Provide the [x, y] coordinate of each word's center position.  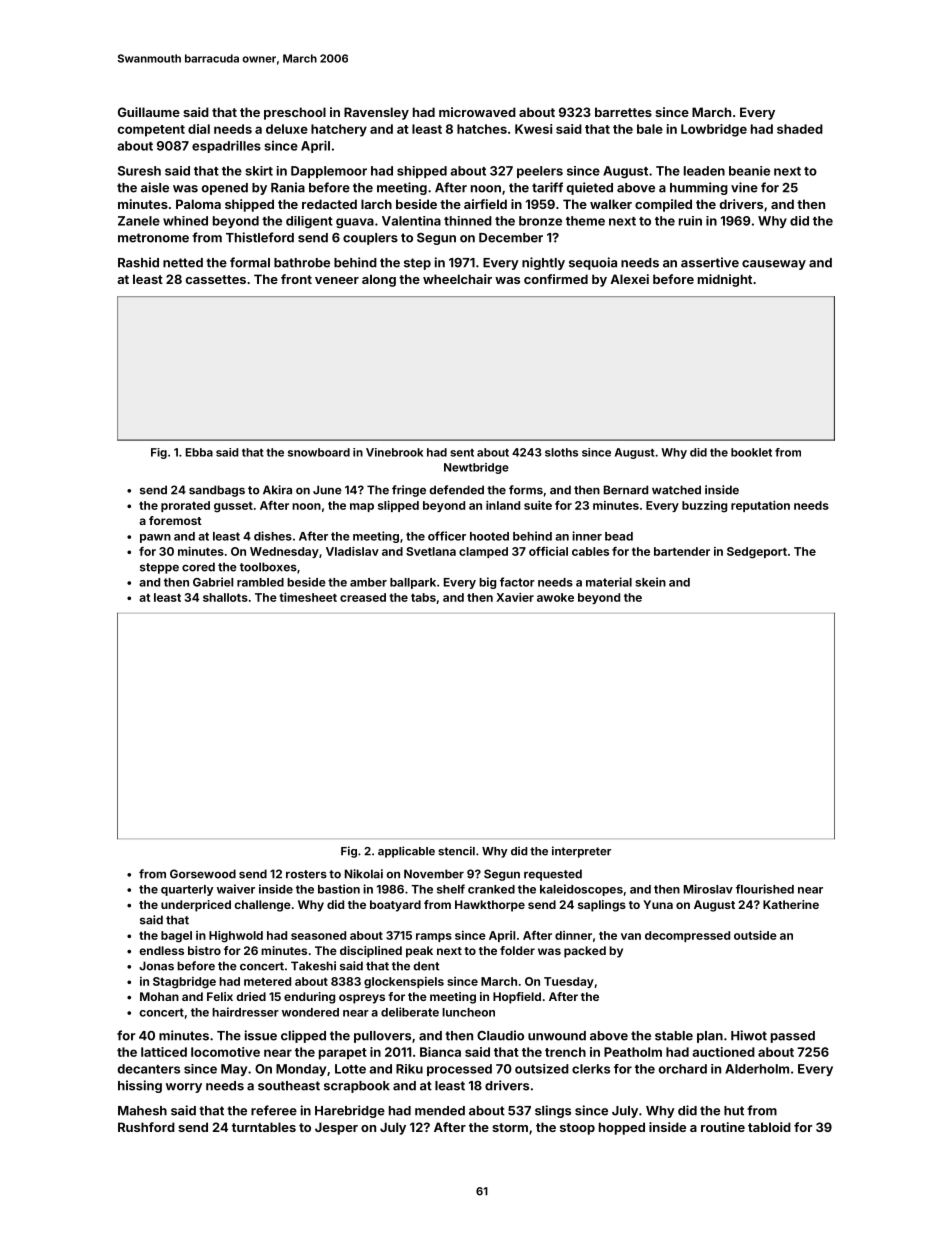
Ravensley [376, 113]
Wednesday [284, 552]
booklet [751, 452]
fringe [409, 491]
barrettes [623, 112]
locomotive [225, 1052]
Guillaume [149, 112]
